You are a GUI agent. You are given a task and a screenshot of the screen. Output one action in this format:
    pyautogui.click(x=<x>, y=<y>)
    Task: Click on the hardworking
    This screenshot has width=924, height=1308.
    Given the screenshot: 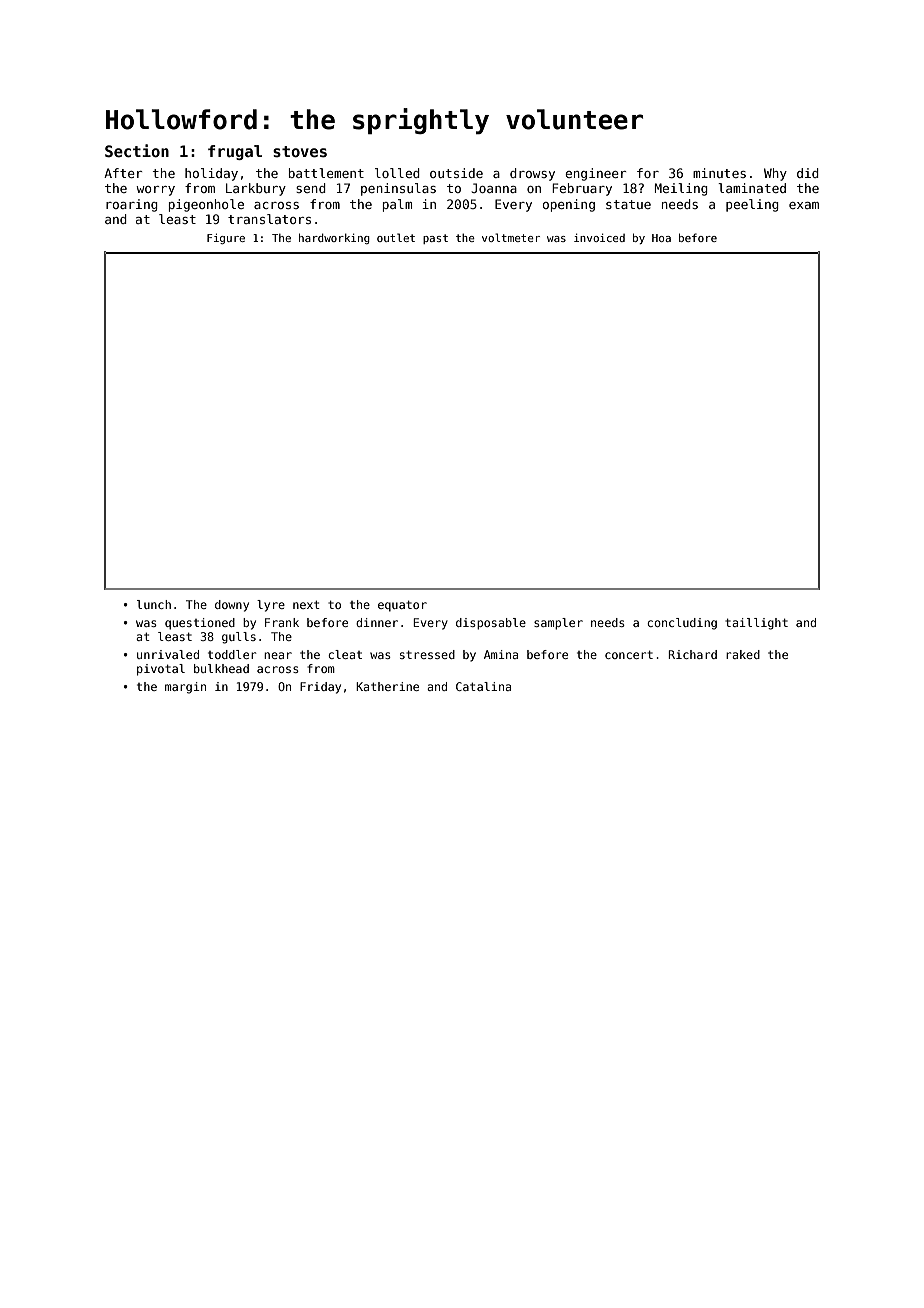 What is the action you would take?
    pyautogui.click(x=334, y=238)
